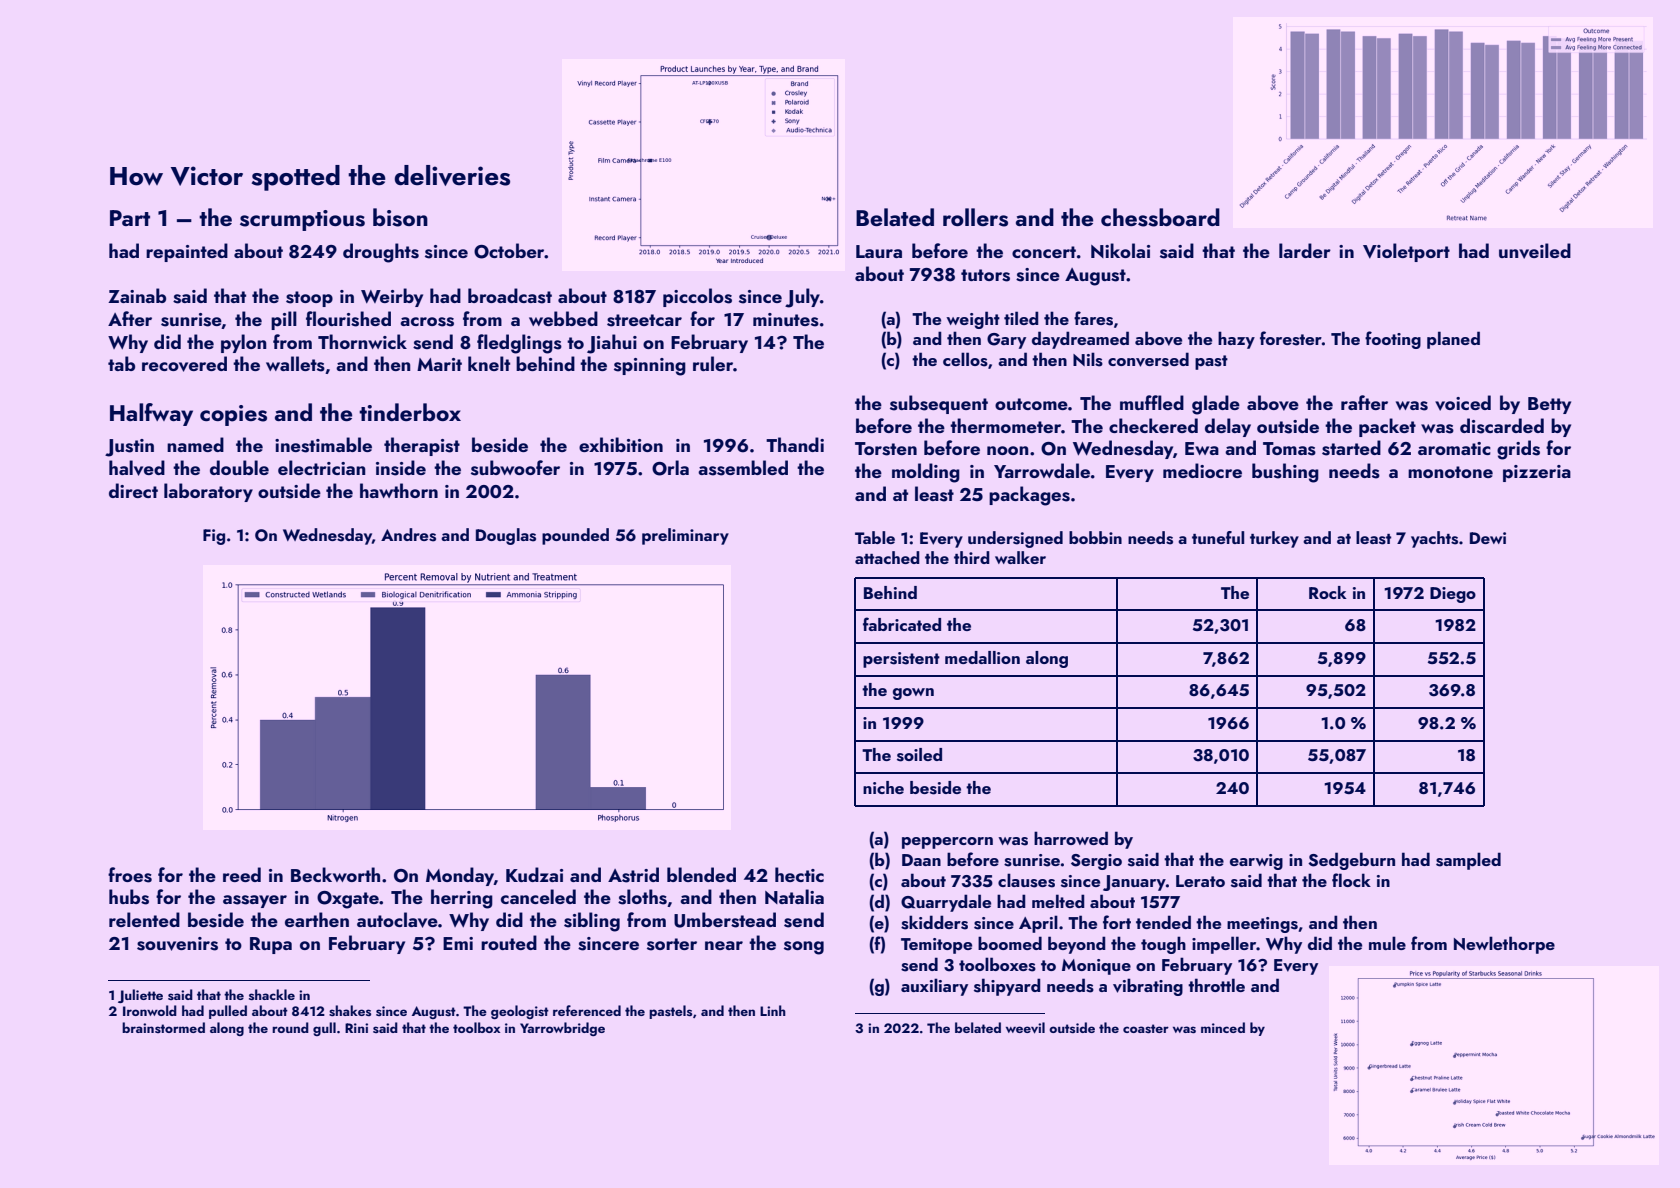 The width and height of the page is (1680, 1188). What do you see at coordinates (939, 404) in the page?
I see `subsequent` at bounding box center [939, 404].
